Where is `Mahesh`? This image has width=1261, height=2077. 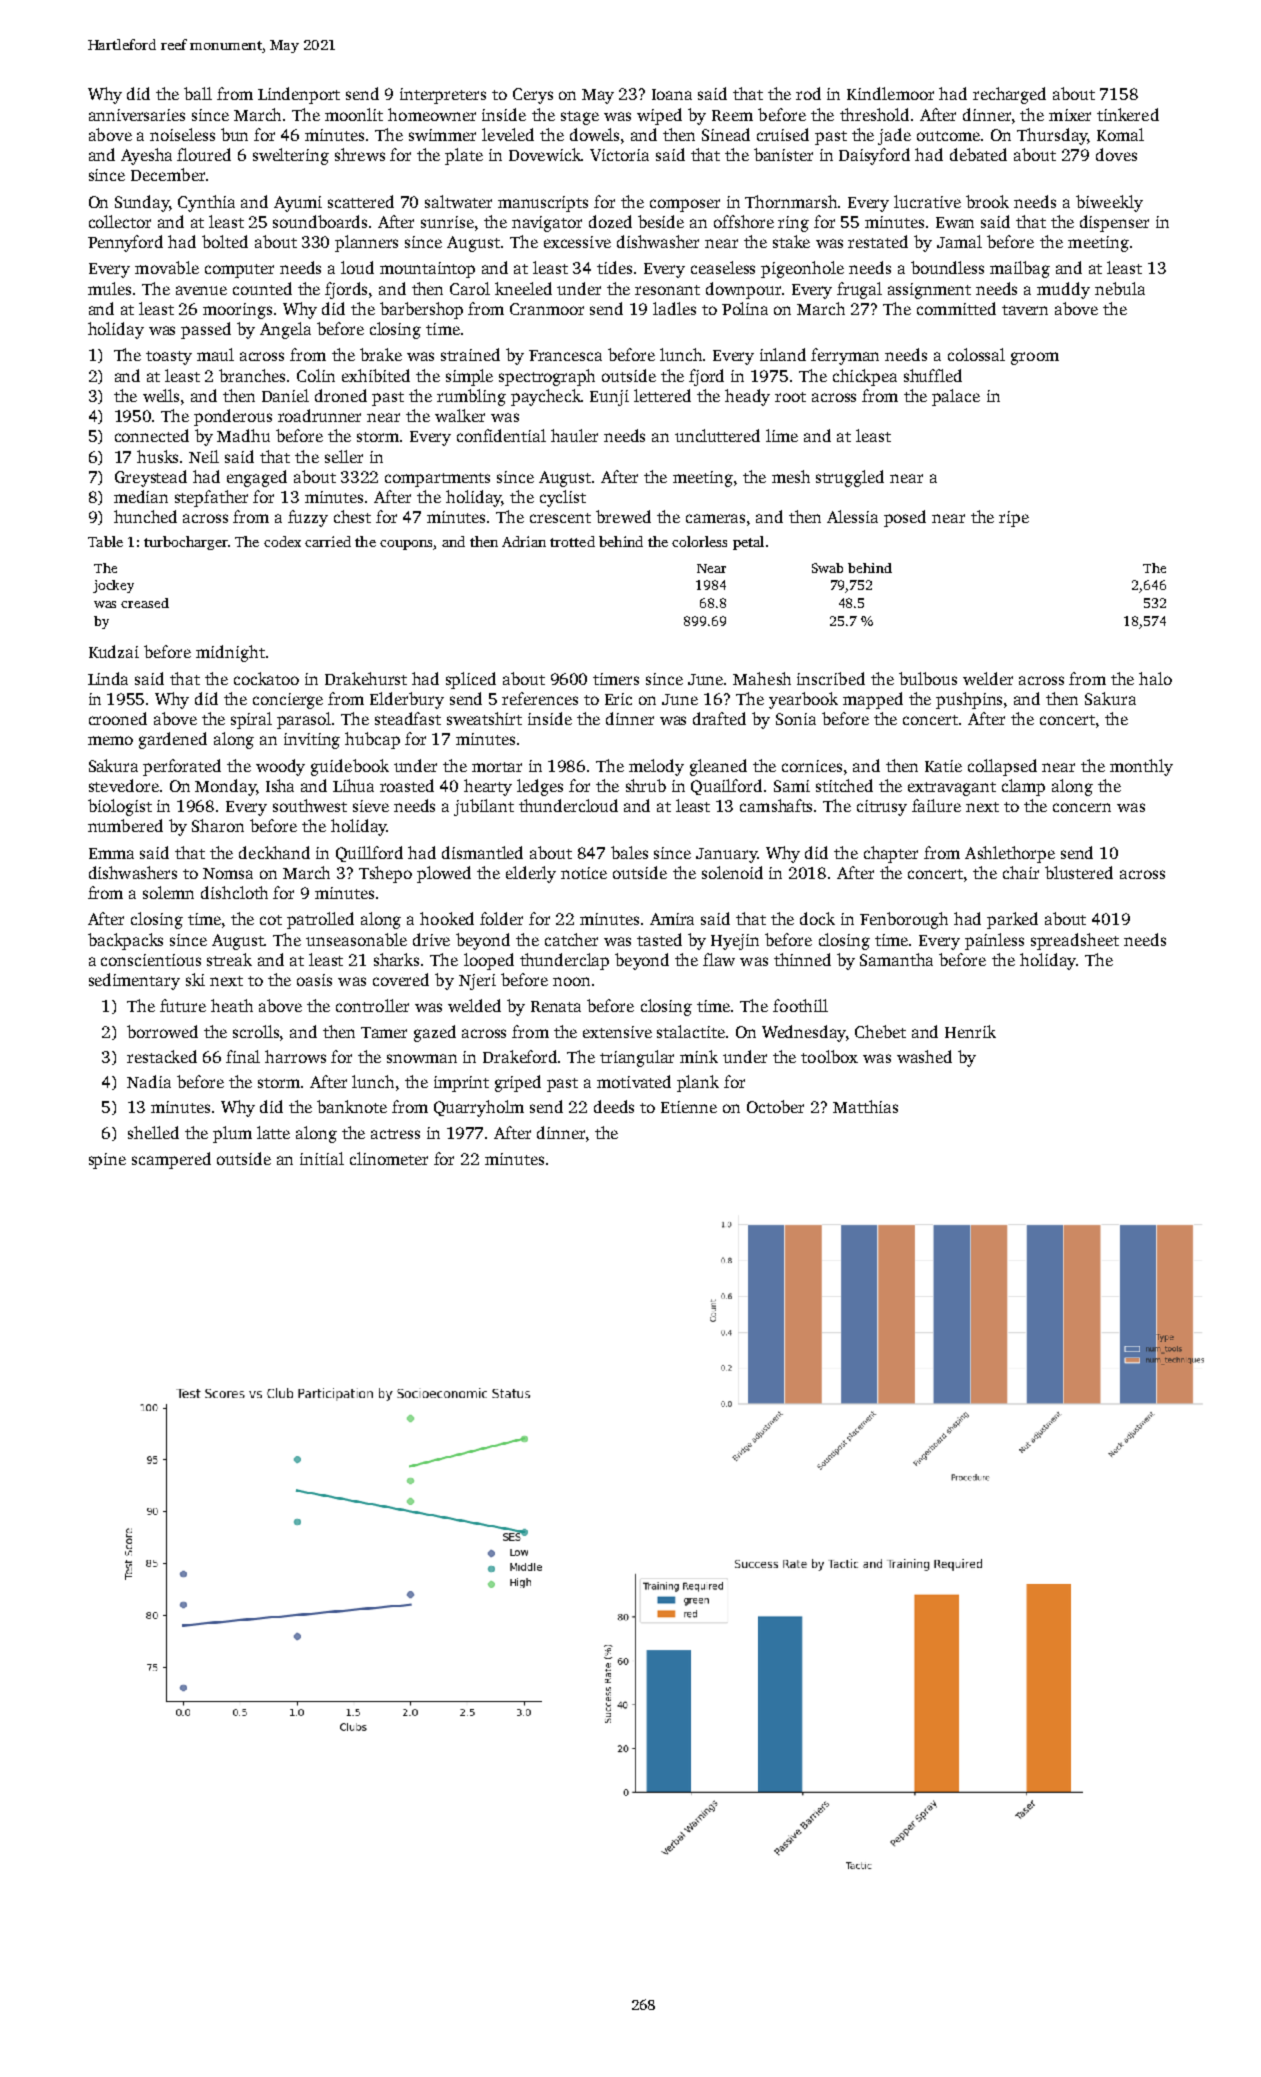 Mahesh is located at coordinates (762, 678).
